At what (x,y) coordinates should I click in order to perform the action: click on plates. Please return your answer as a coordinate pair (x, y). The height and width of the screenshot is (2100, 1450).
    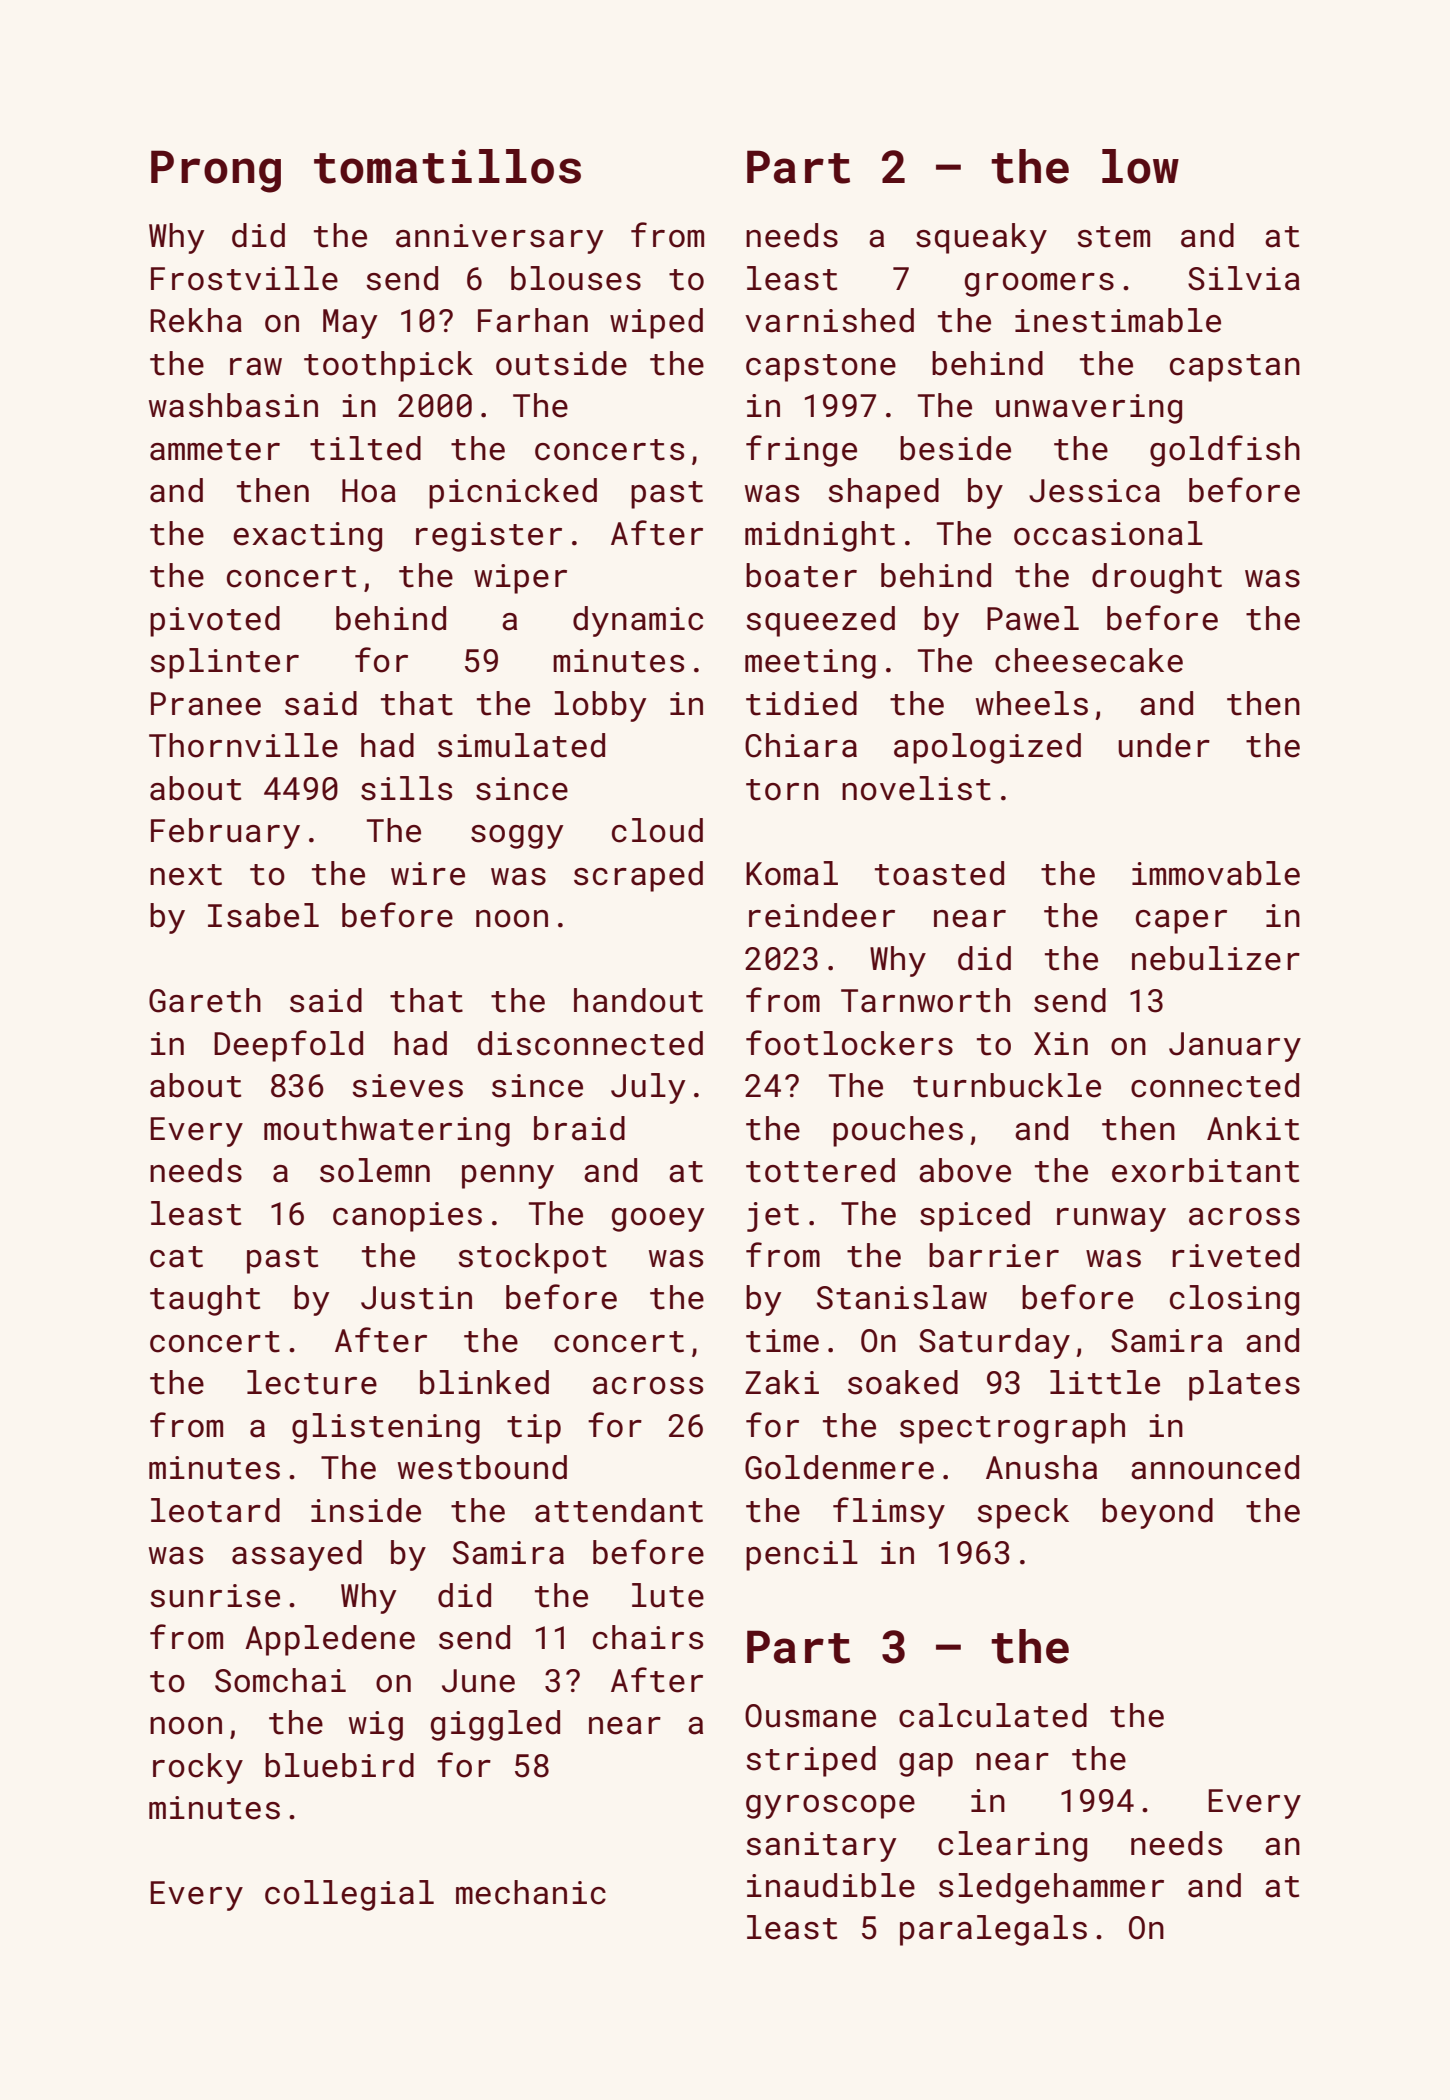
    Looking at the image, I should click on (1244, 1385).
